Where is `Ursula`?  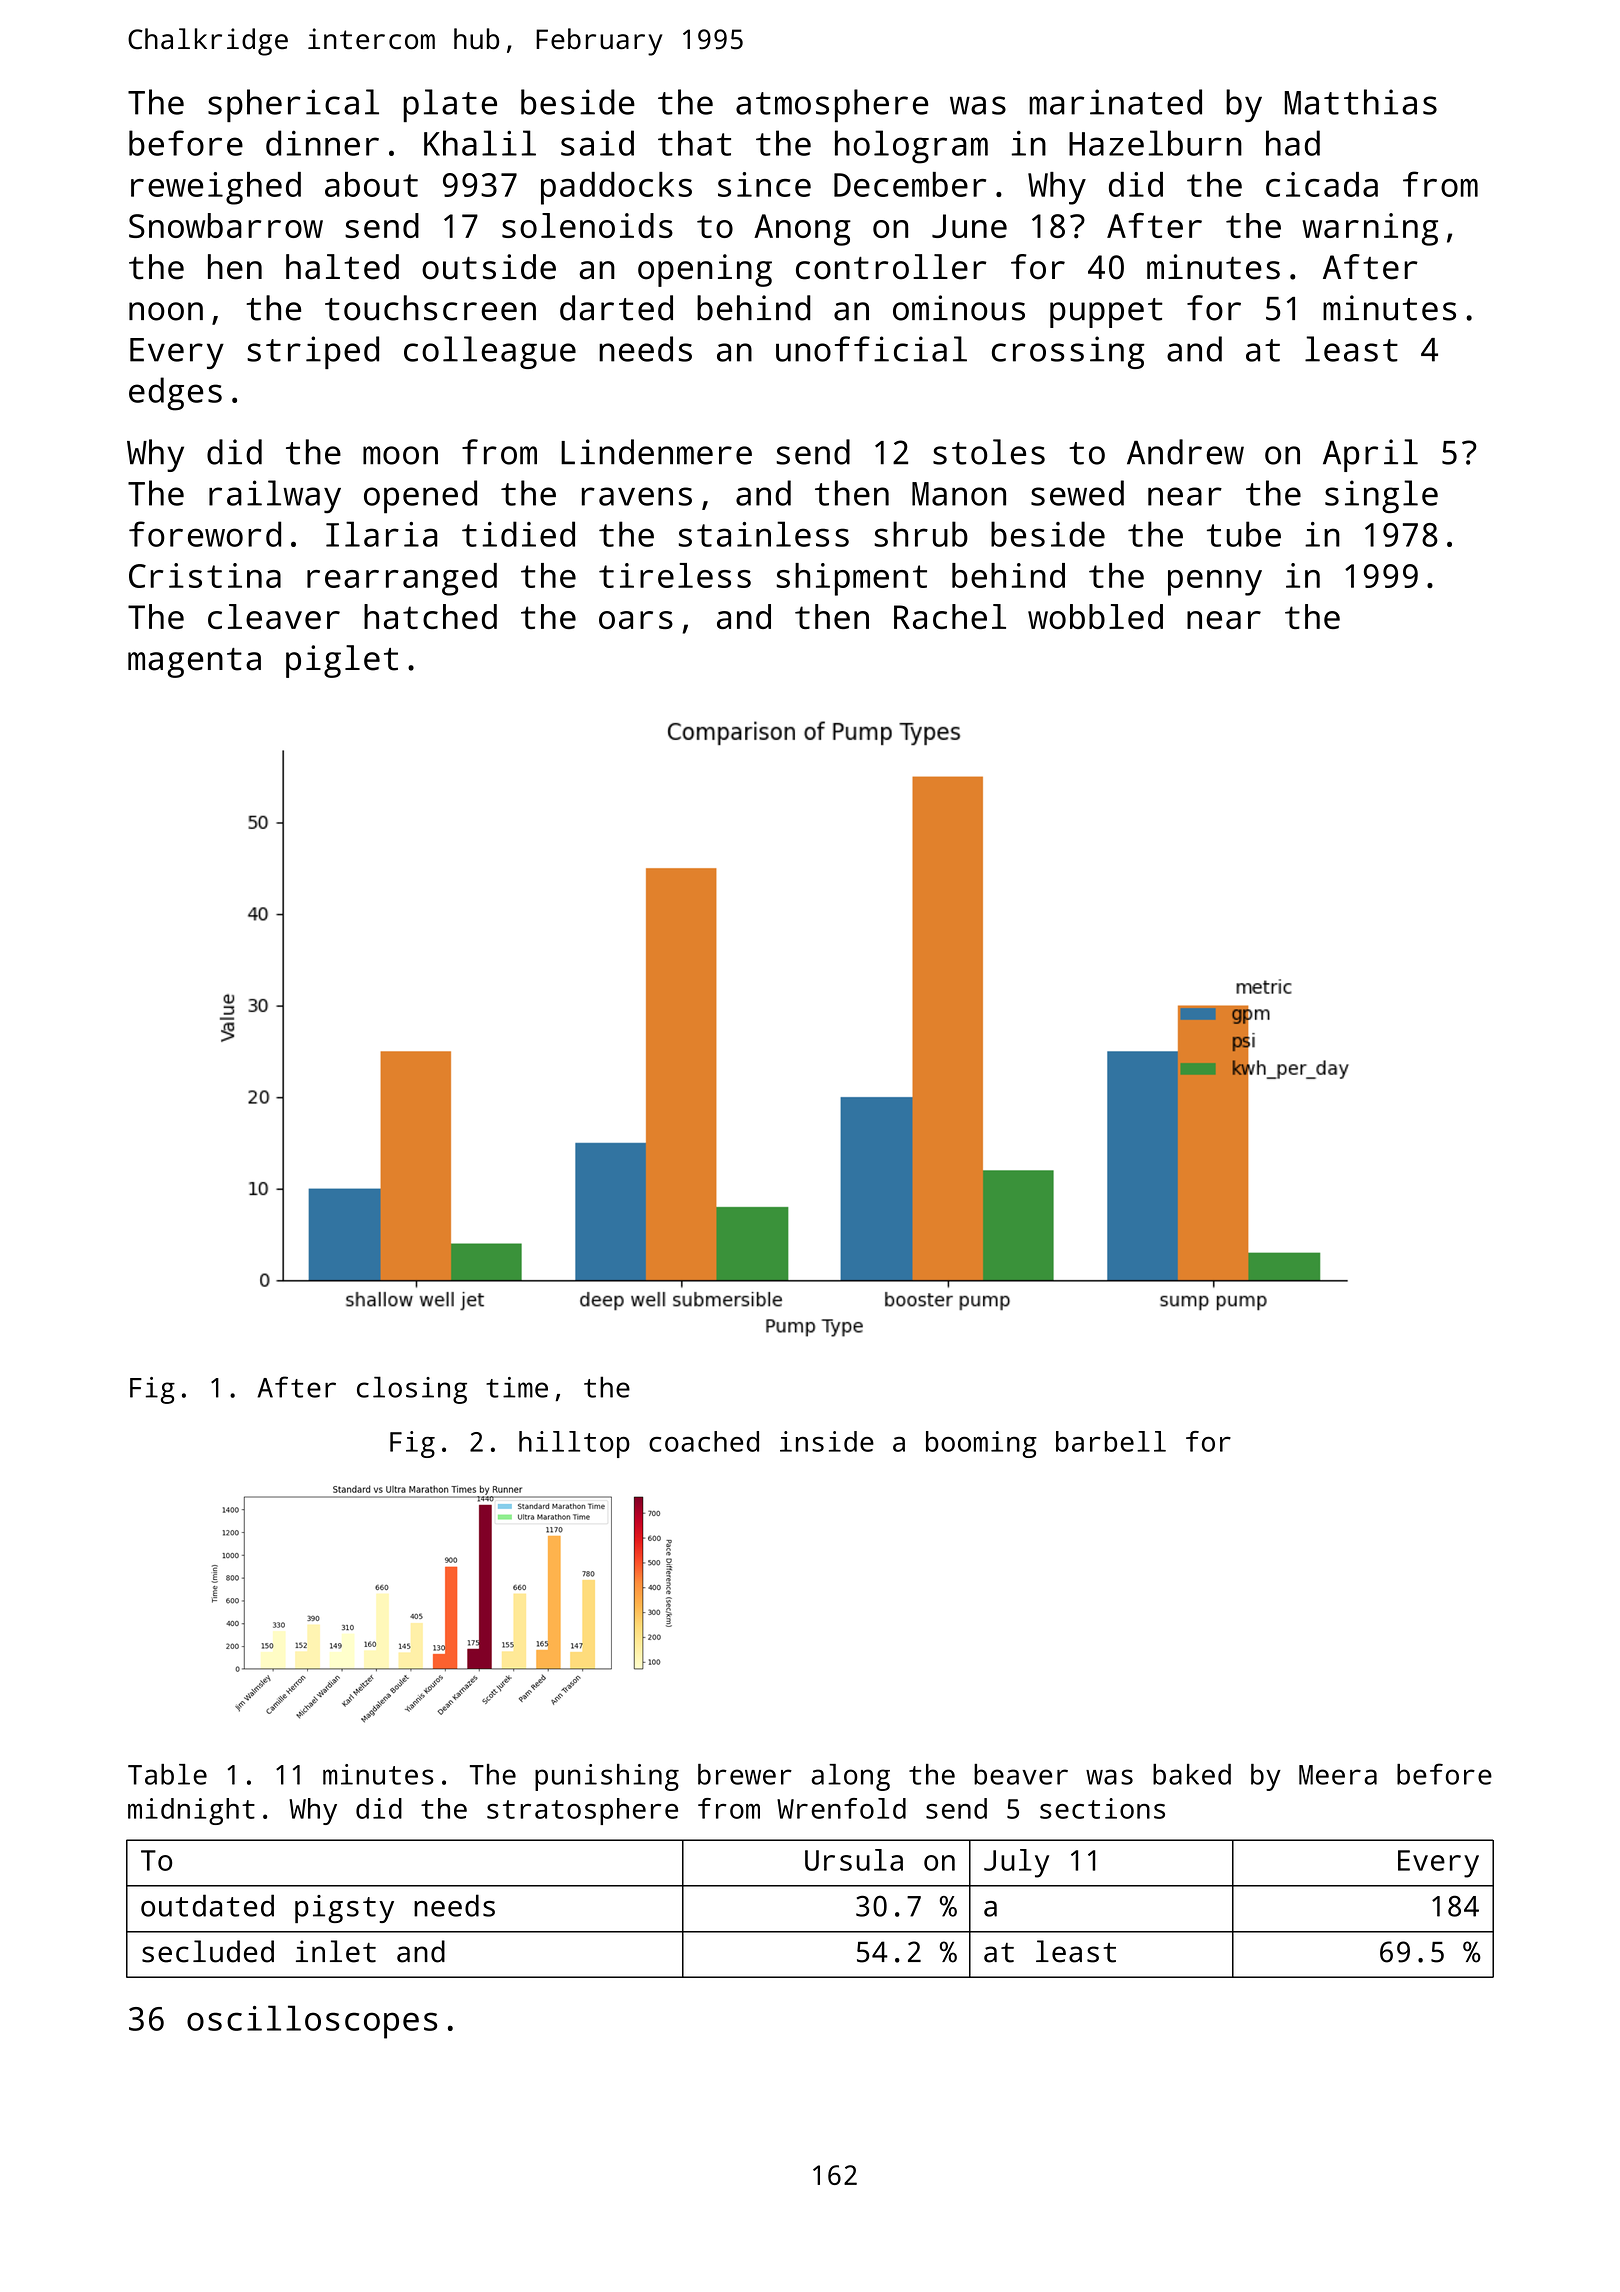
Ursula is located at coordinates (854, 1860).
